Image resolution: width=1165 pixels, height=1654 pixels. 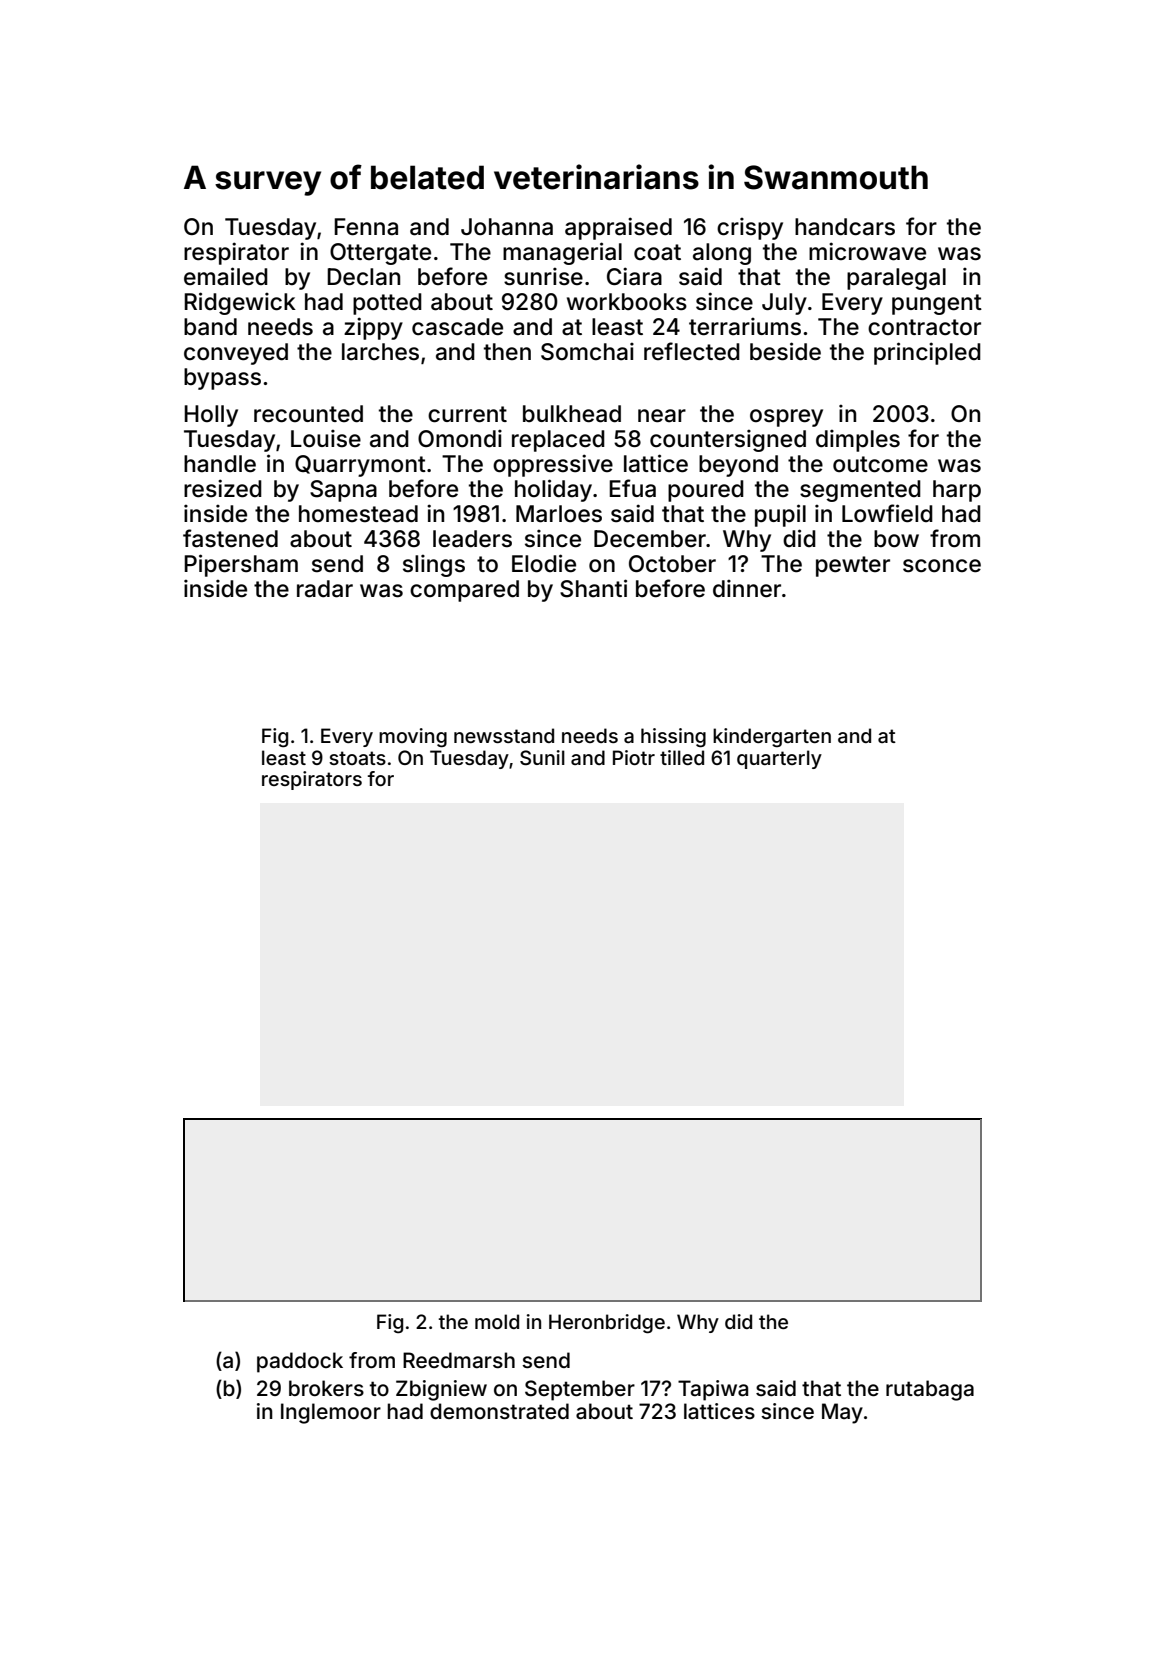 I want to click on mold, so click(x=497, y=1321).
